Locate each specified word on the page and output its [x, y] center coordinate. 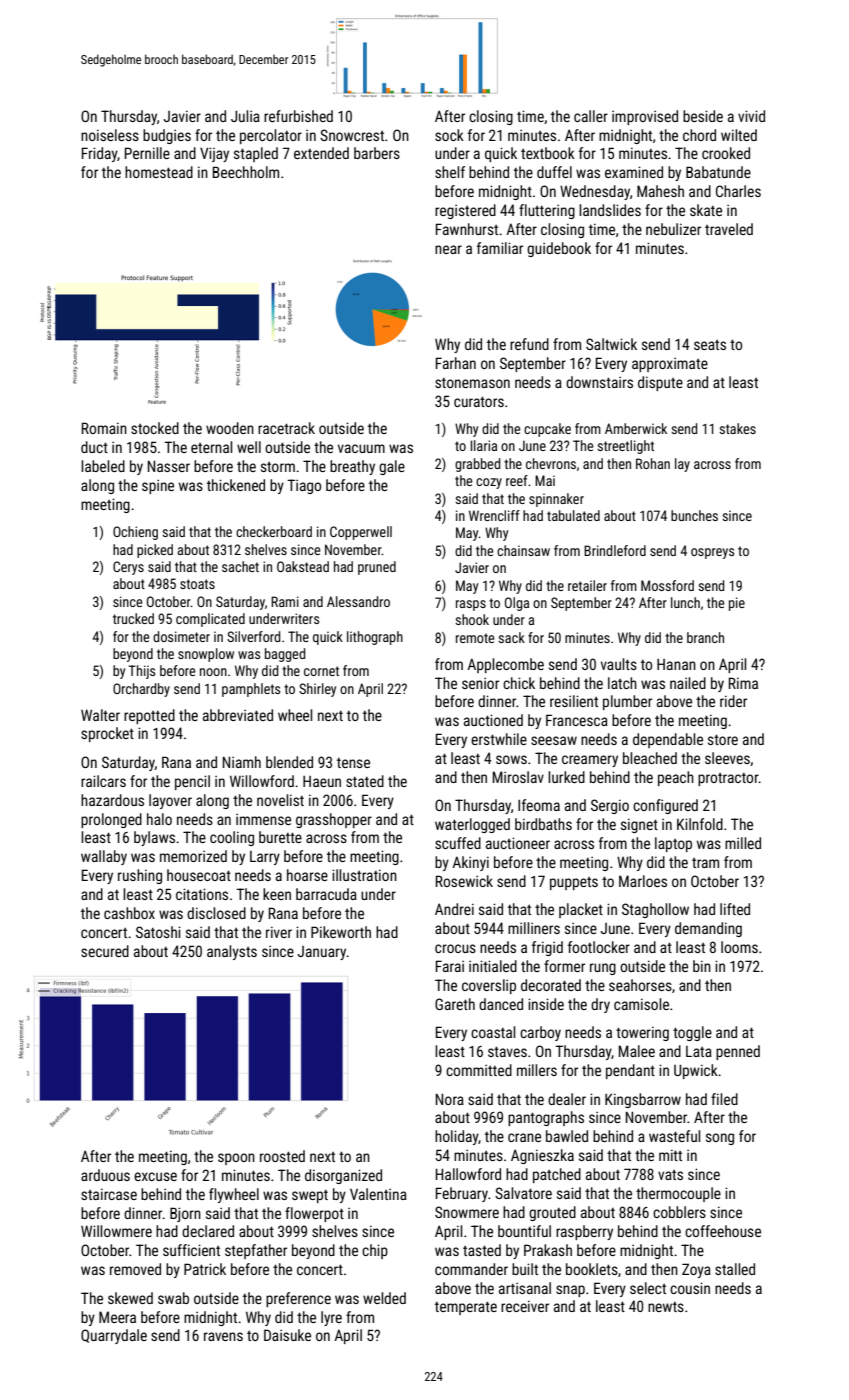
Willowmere [116, 1231]
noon [213, 672]
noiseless [110, 135]
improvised [645, 117]
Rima [743, 683]
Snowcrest [352, 135]
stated [365, 781]
